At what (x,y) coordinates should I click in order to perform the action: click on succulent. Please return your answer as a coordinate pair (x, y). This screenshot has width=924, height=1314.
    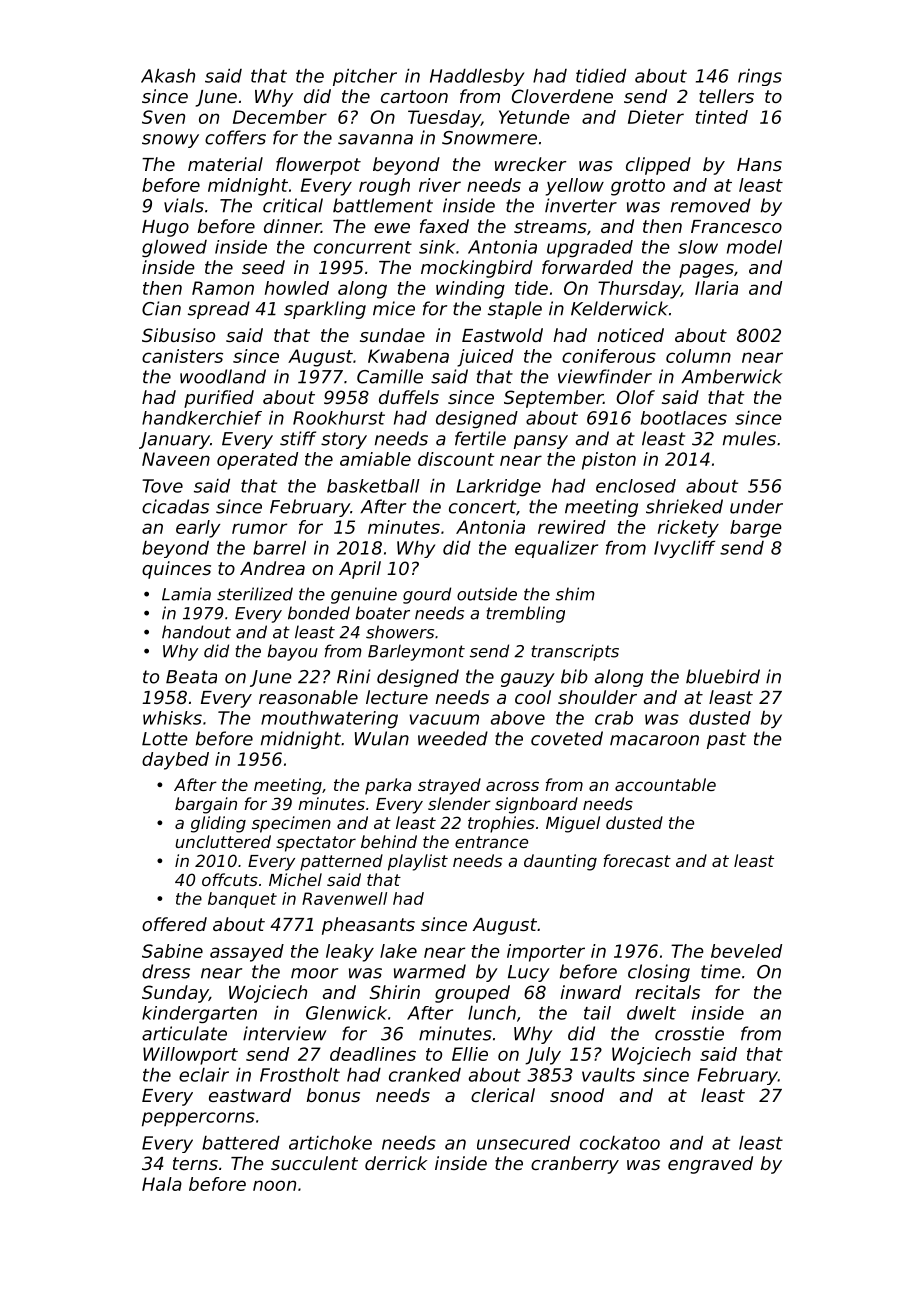
    Looking at the image, I should click on (314, 1163).
